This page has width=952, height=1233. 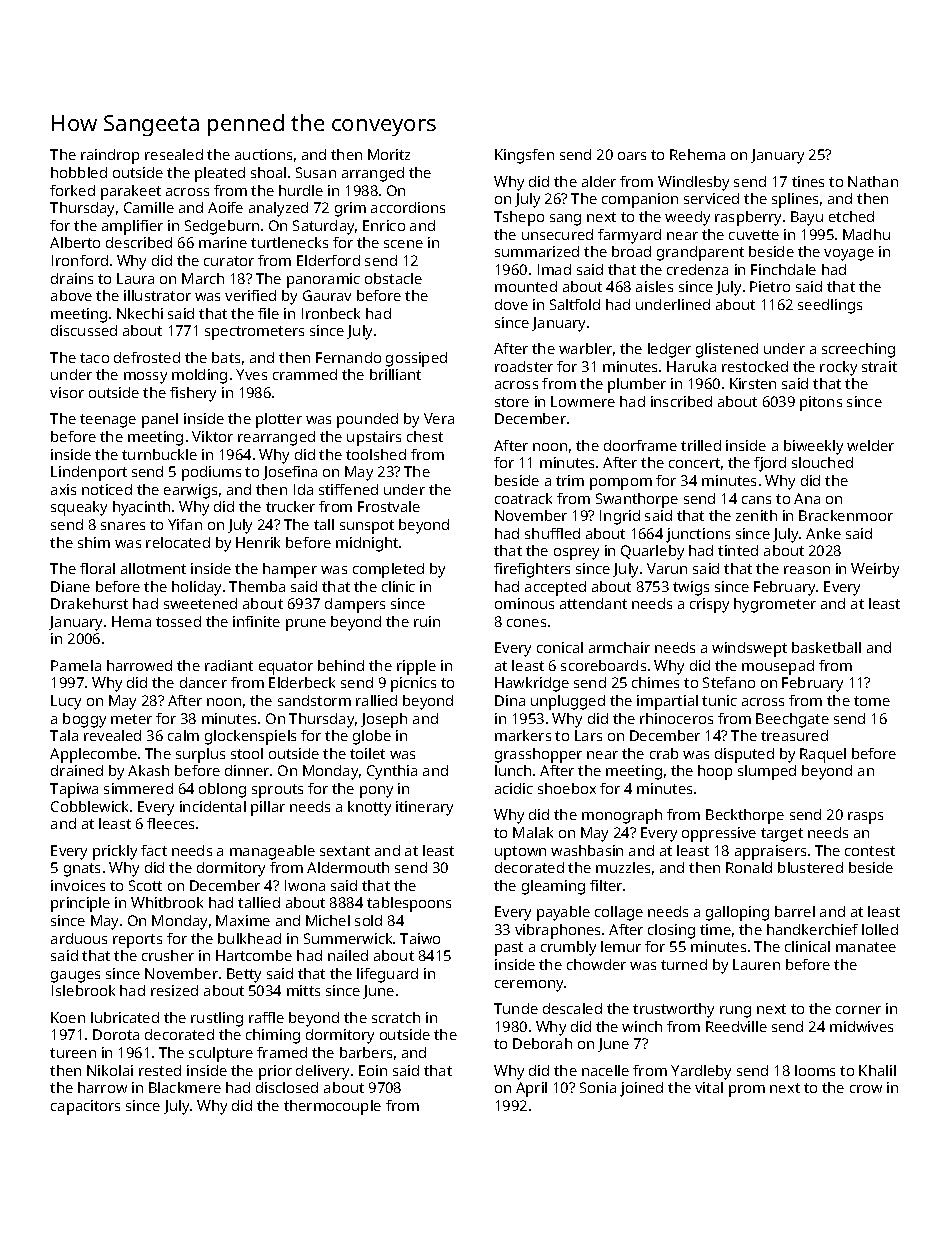 I want to click on Brackenmoor, so click(x=846, y=515).
